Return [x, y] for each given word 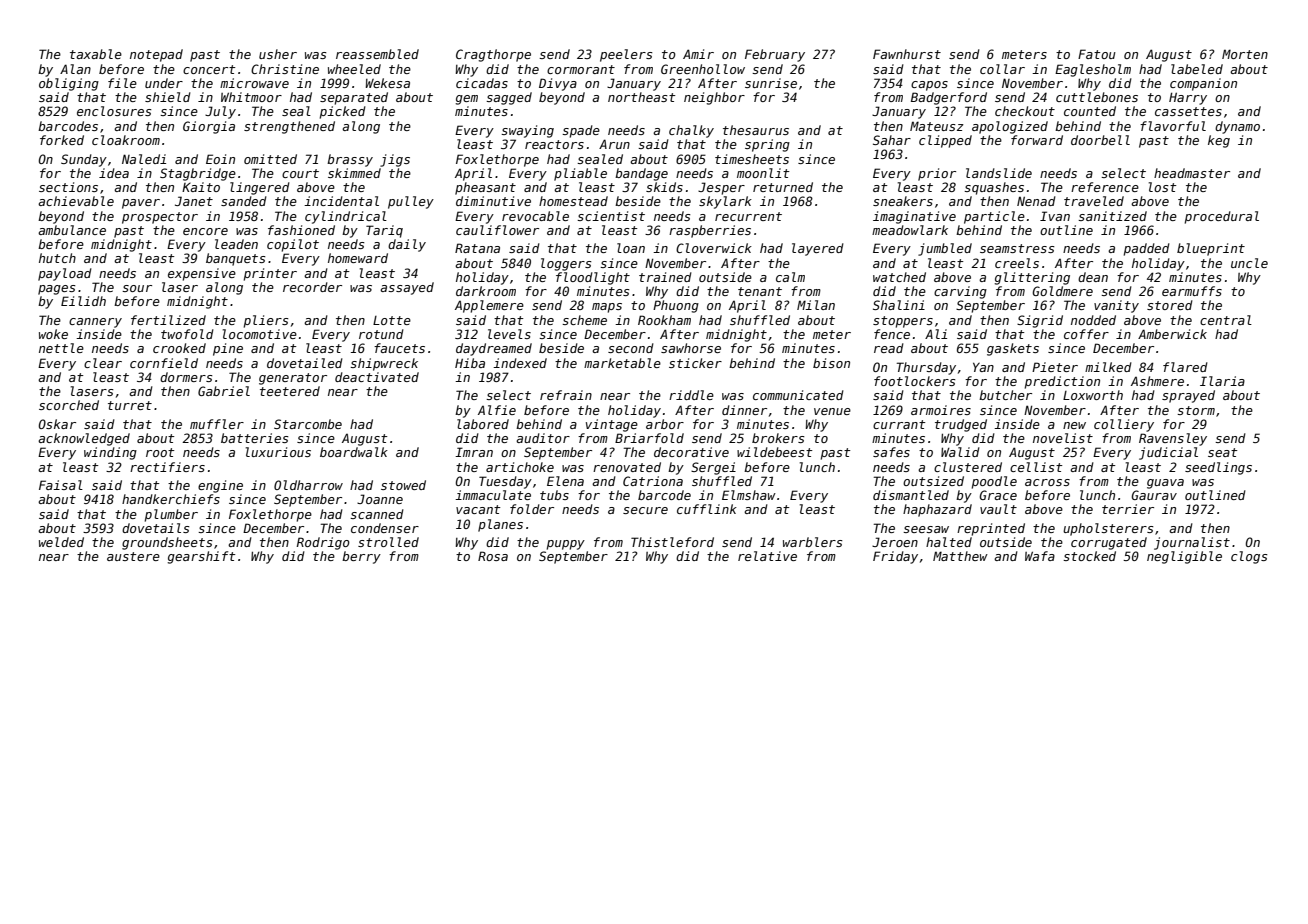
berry [361, 557]
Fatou [1097, 54]
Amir [698, 54]
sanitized [1112, 216]
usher [278, 54]
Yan [983, 367]
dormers [186, 377]
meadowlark [910, 230]
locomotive [260, 334]
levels [509, 334]
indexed [520, 363]
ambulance [72, 230]
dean [1093, 277]
